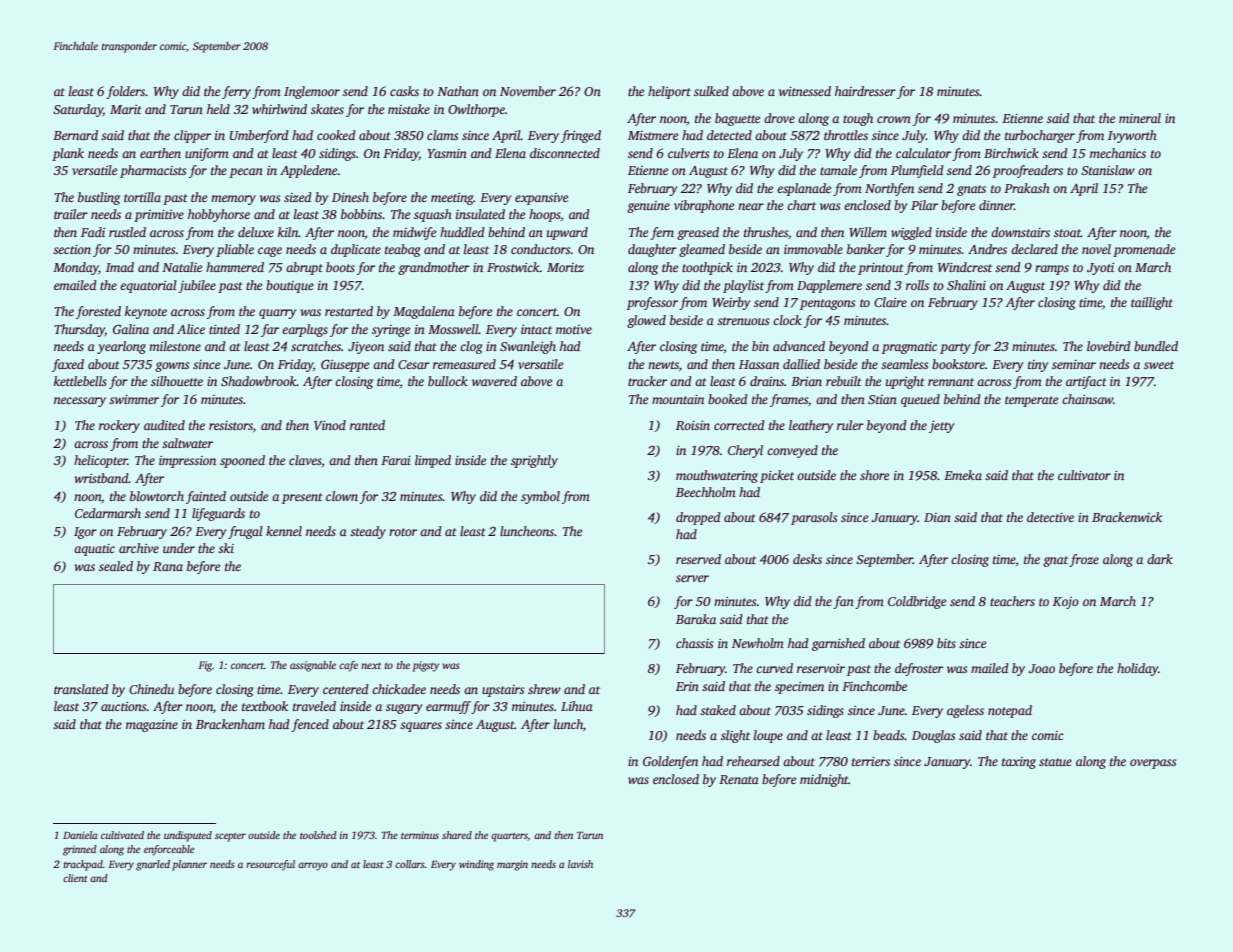  I want to click on bundled, so click(1156, 346).
